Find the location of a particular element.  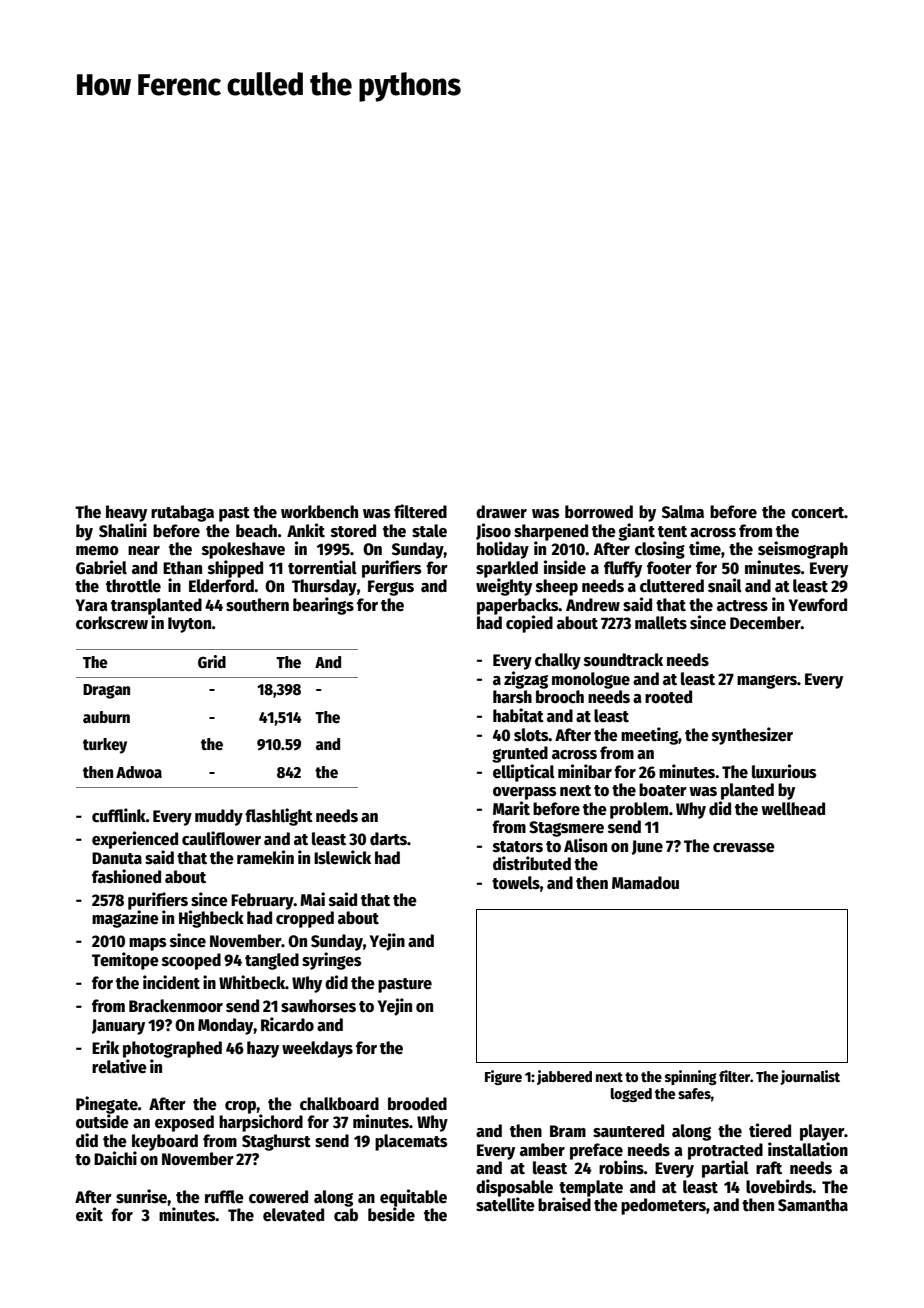

Jisoo is located at coordinates (493, 531).
